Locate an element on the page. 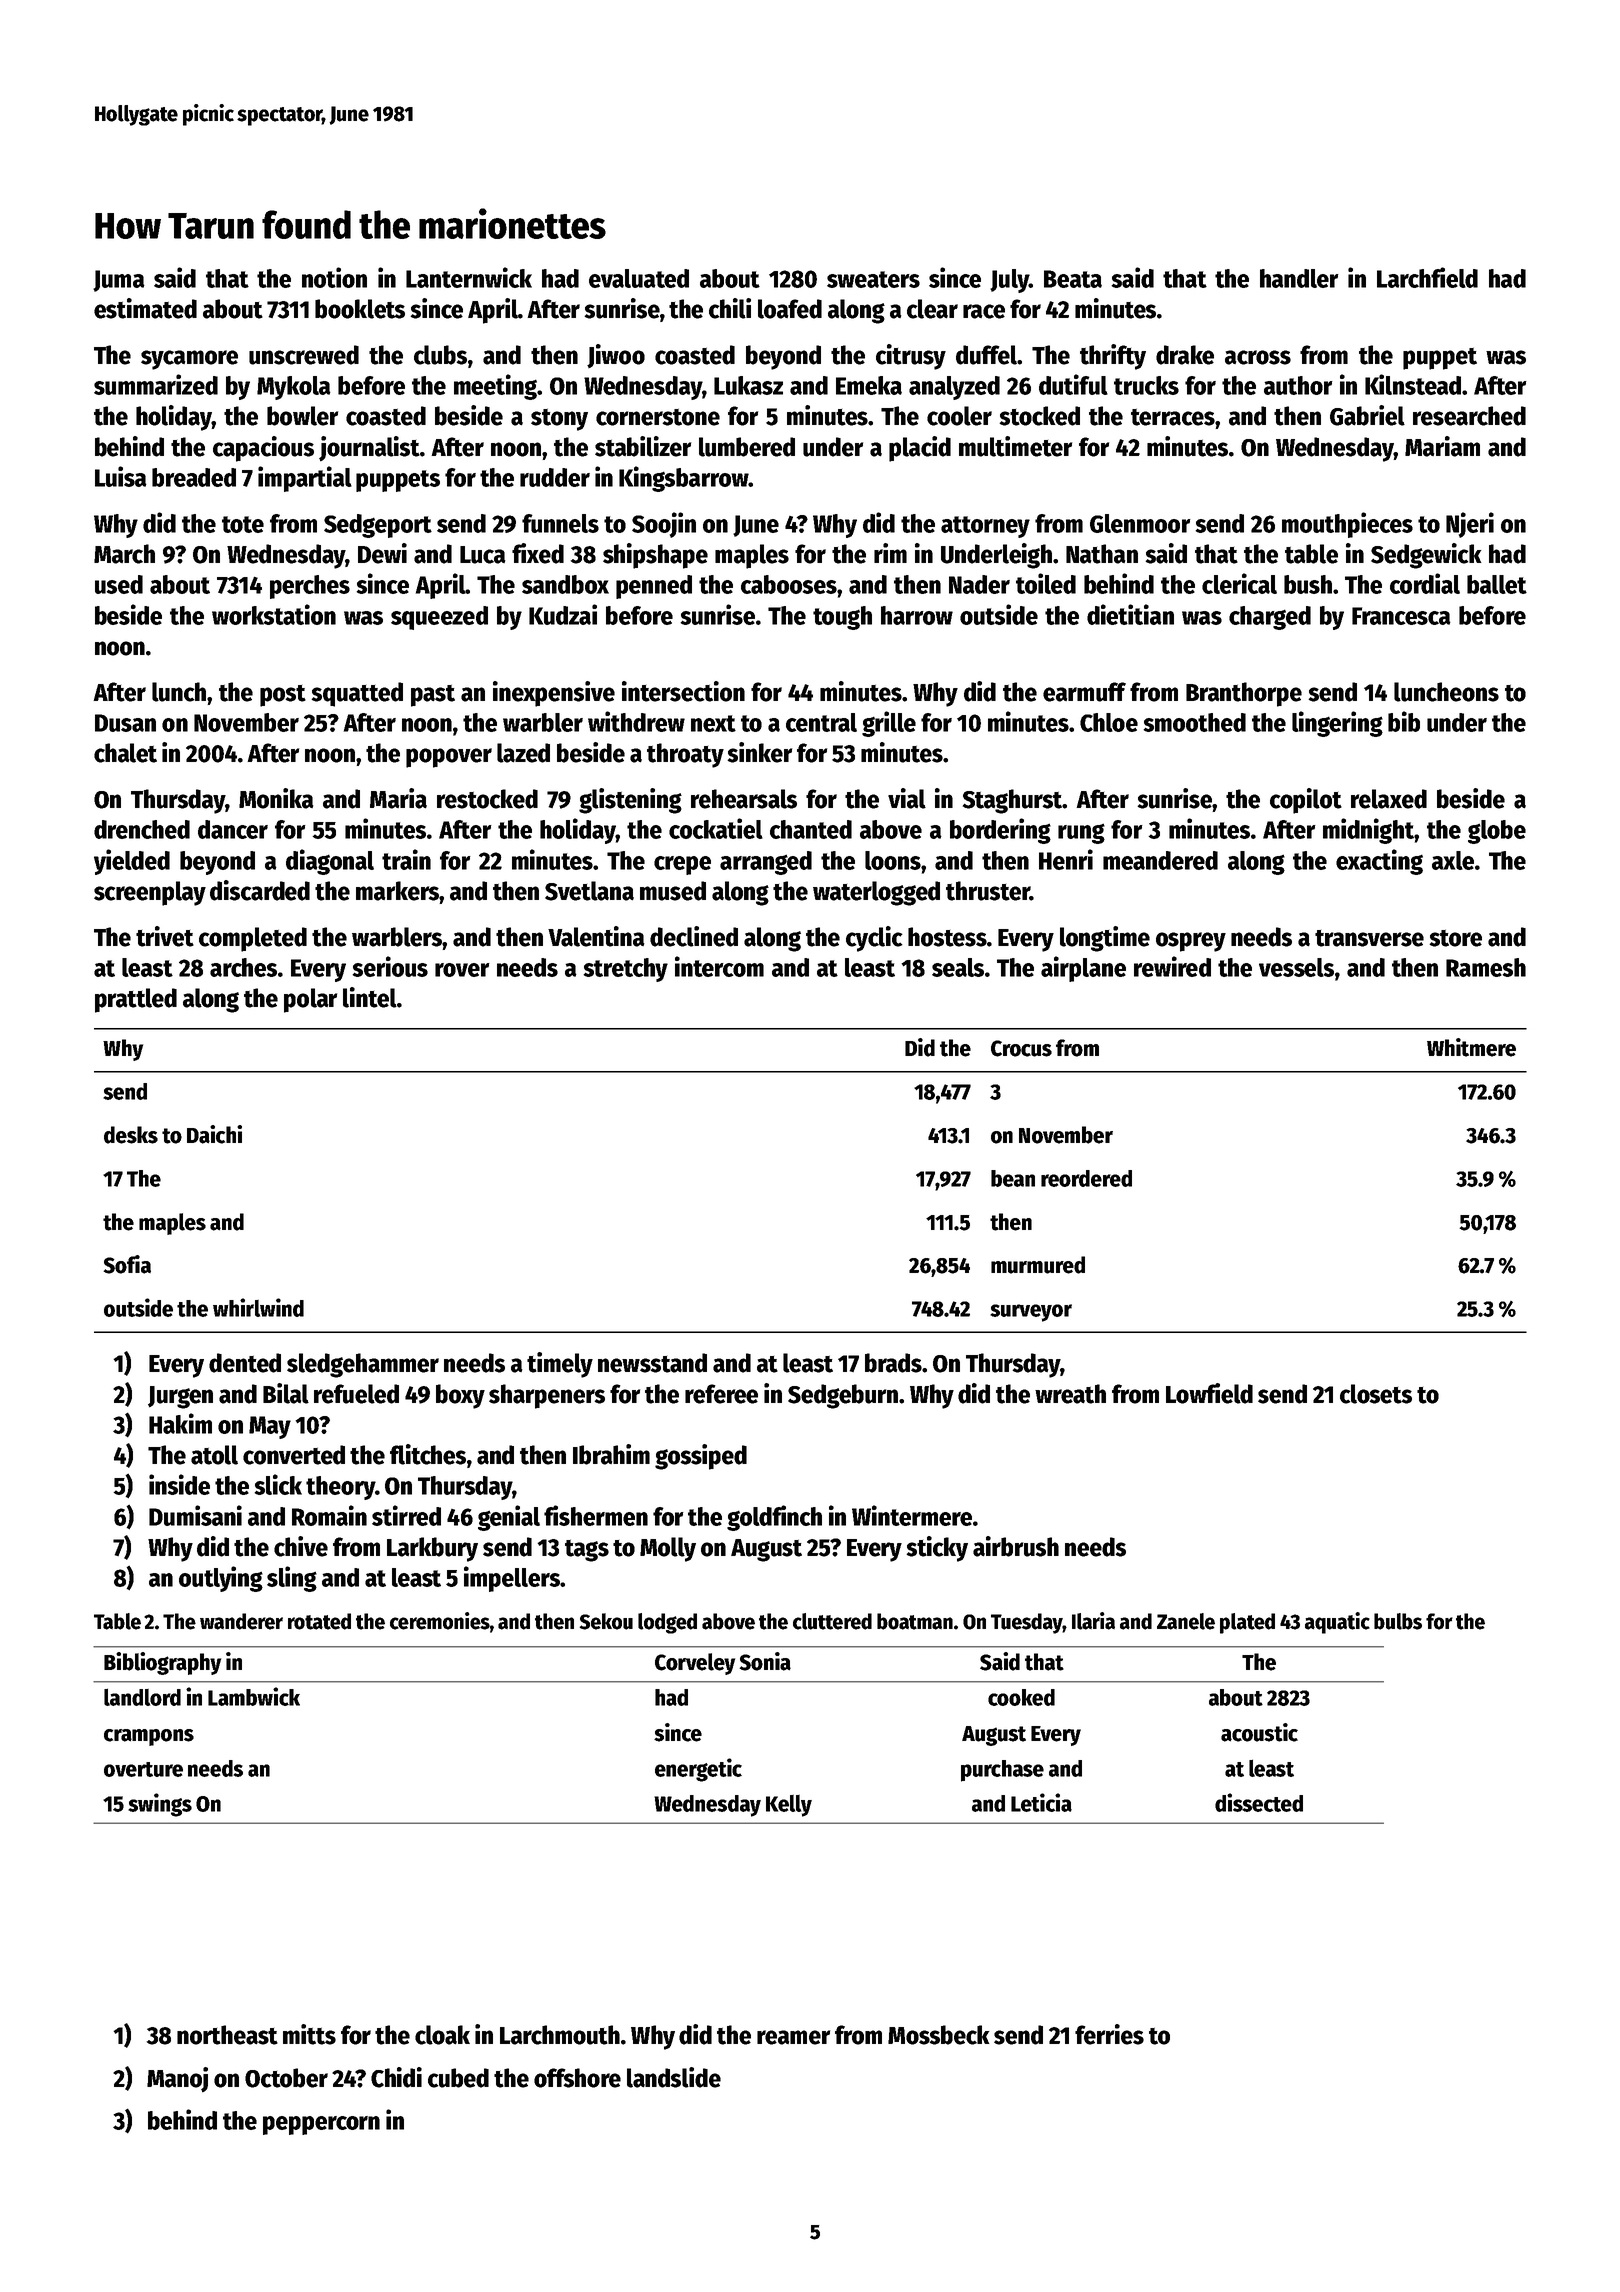  Soojin is located at coordinates (664, 525).
